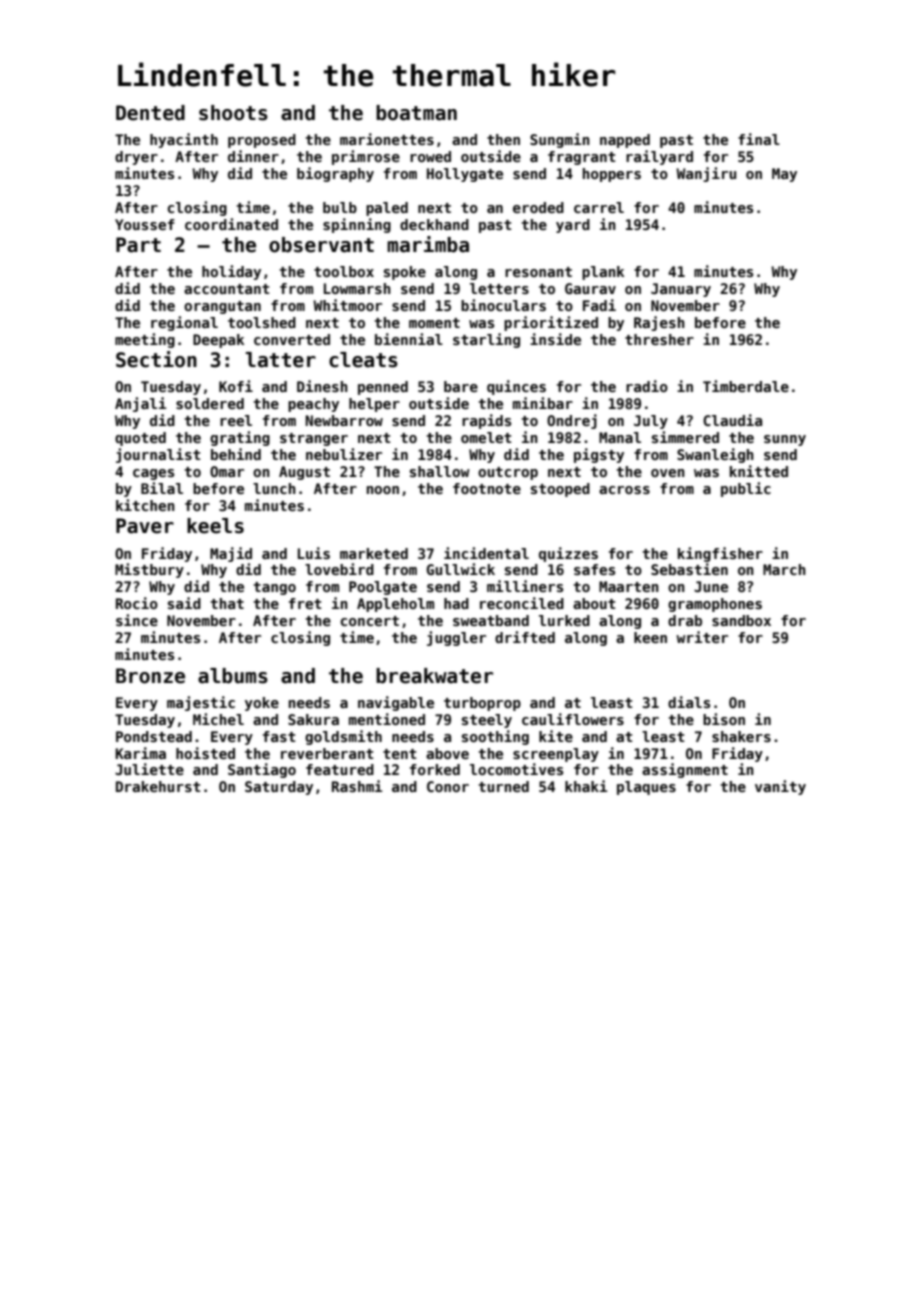 Image resolution: width=924 pixels, height=1308 pixels. What do you see at coordinates (416, 113) in the page?
I see `boatman` at bounding box center [416, 113].
